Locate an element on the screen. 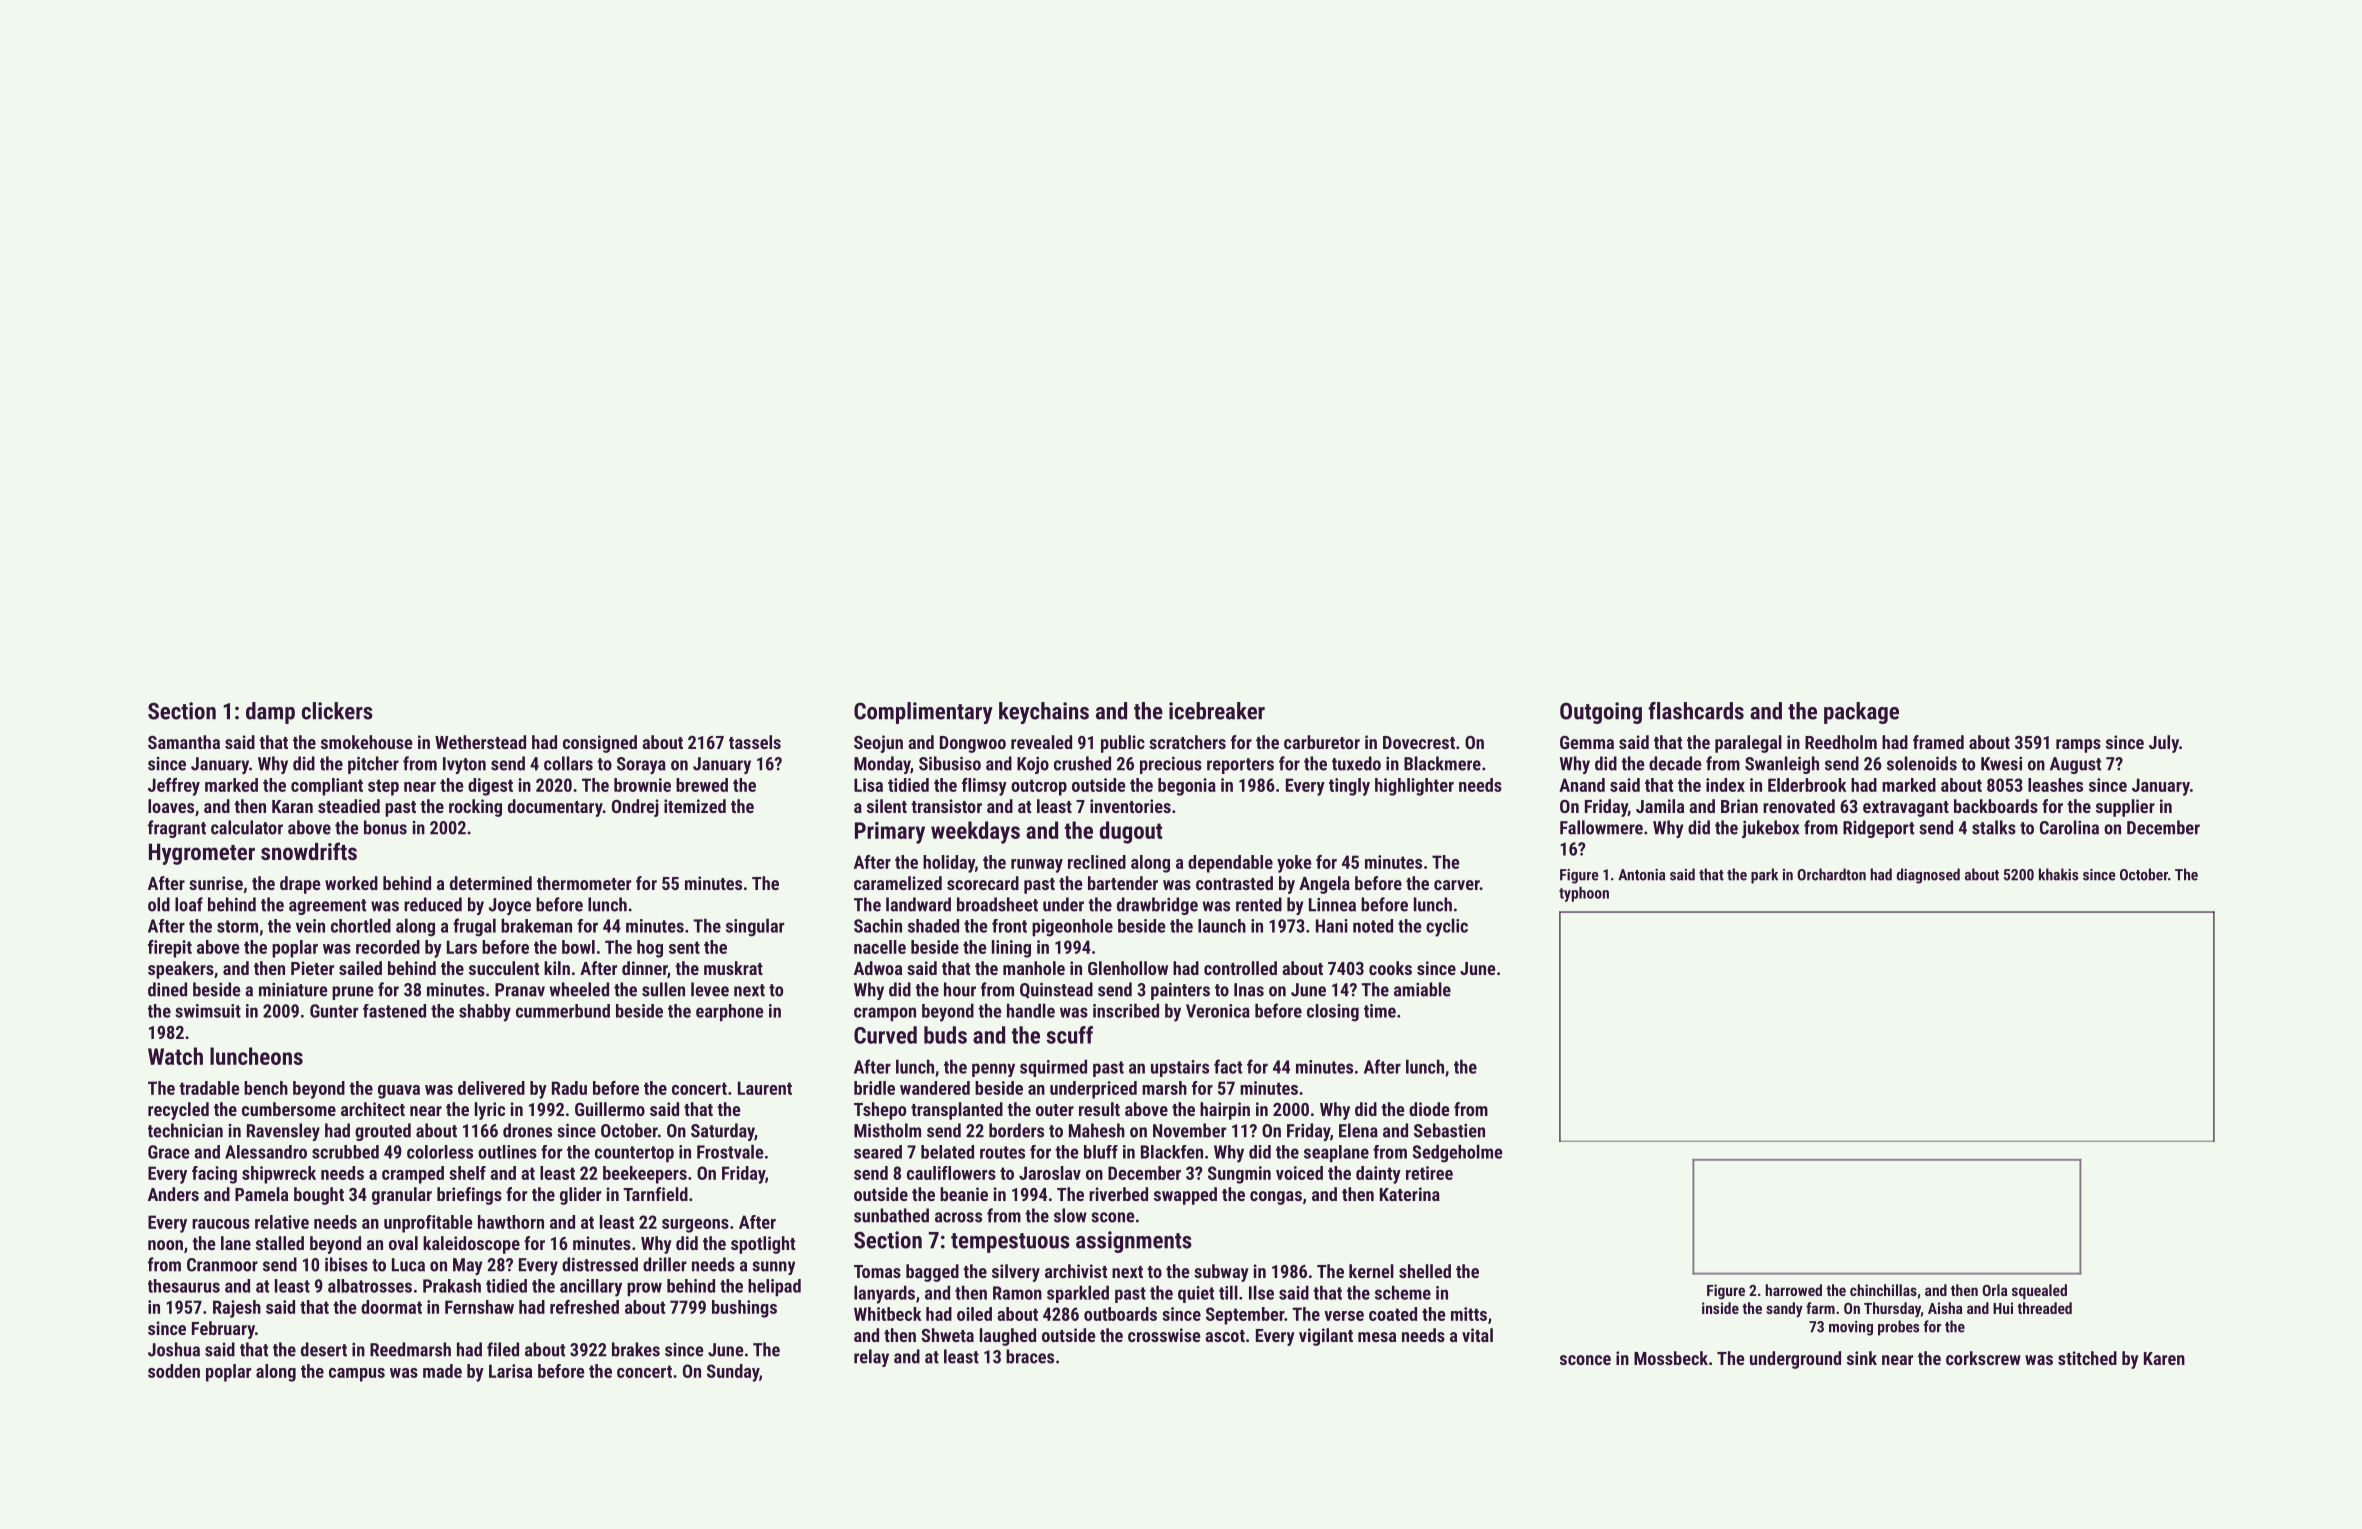  brownie is located at coordinates (642, 785).
